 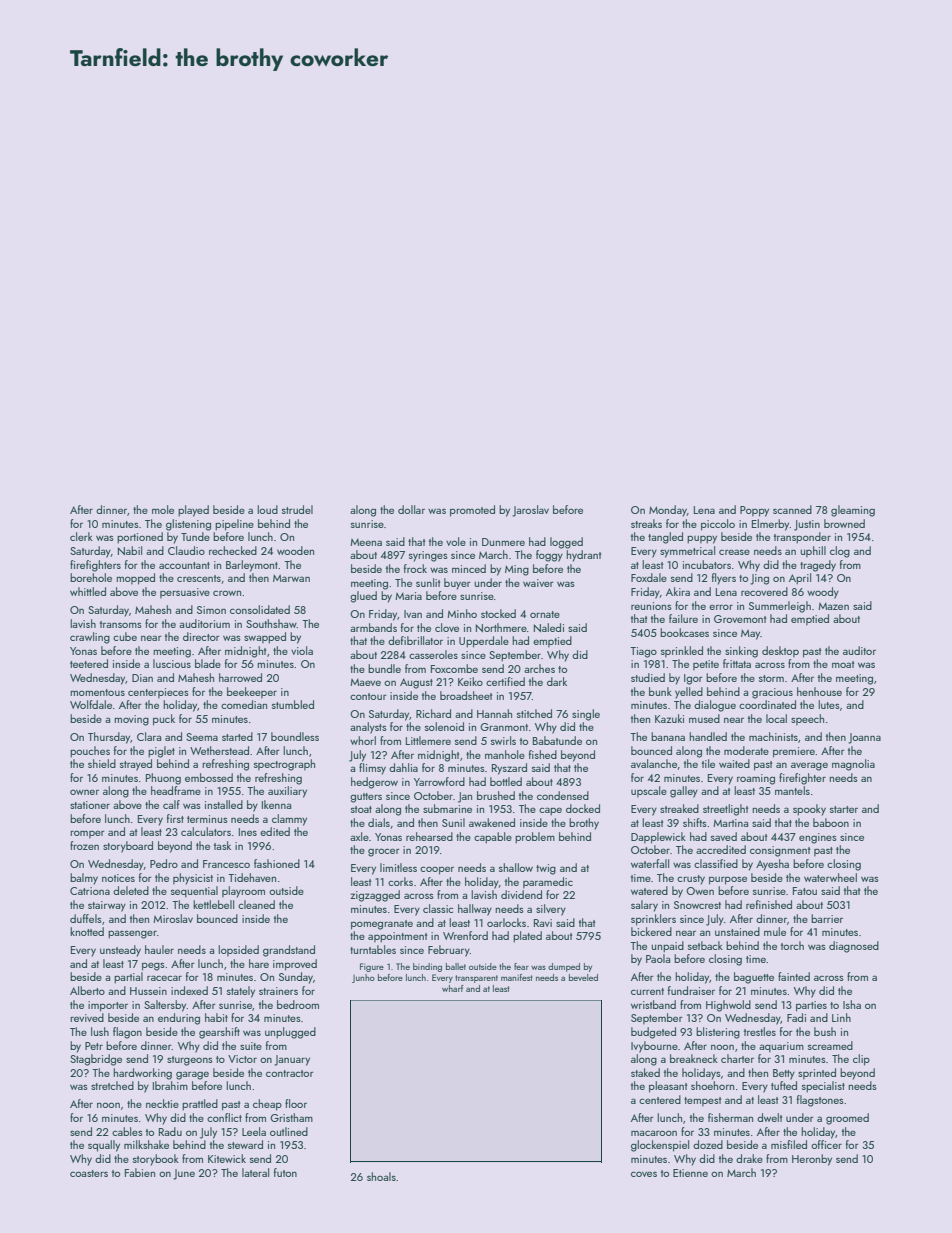 I want to click on shoals, so click(x=381, y=1176).
